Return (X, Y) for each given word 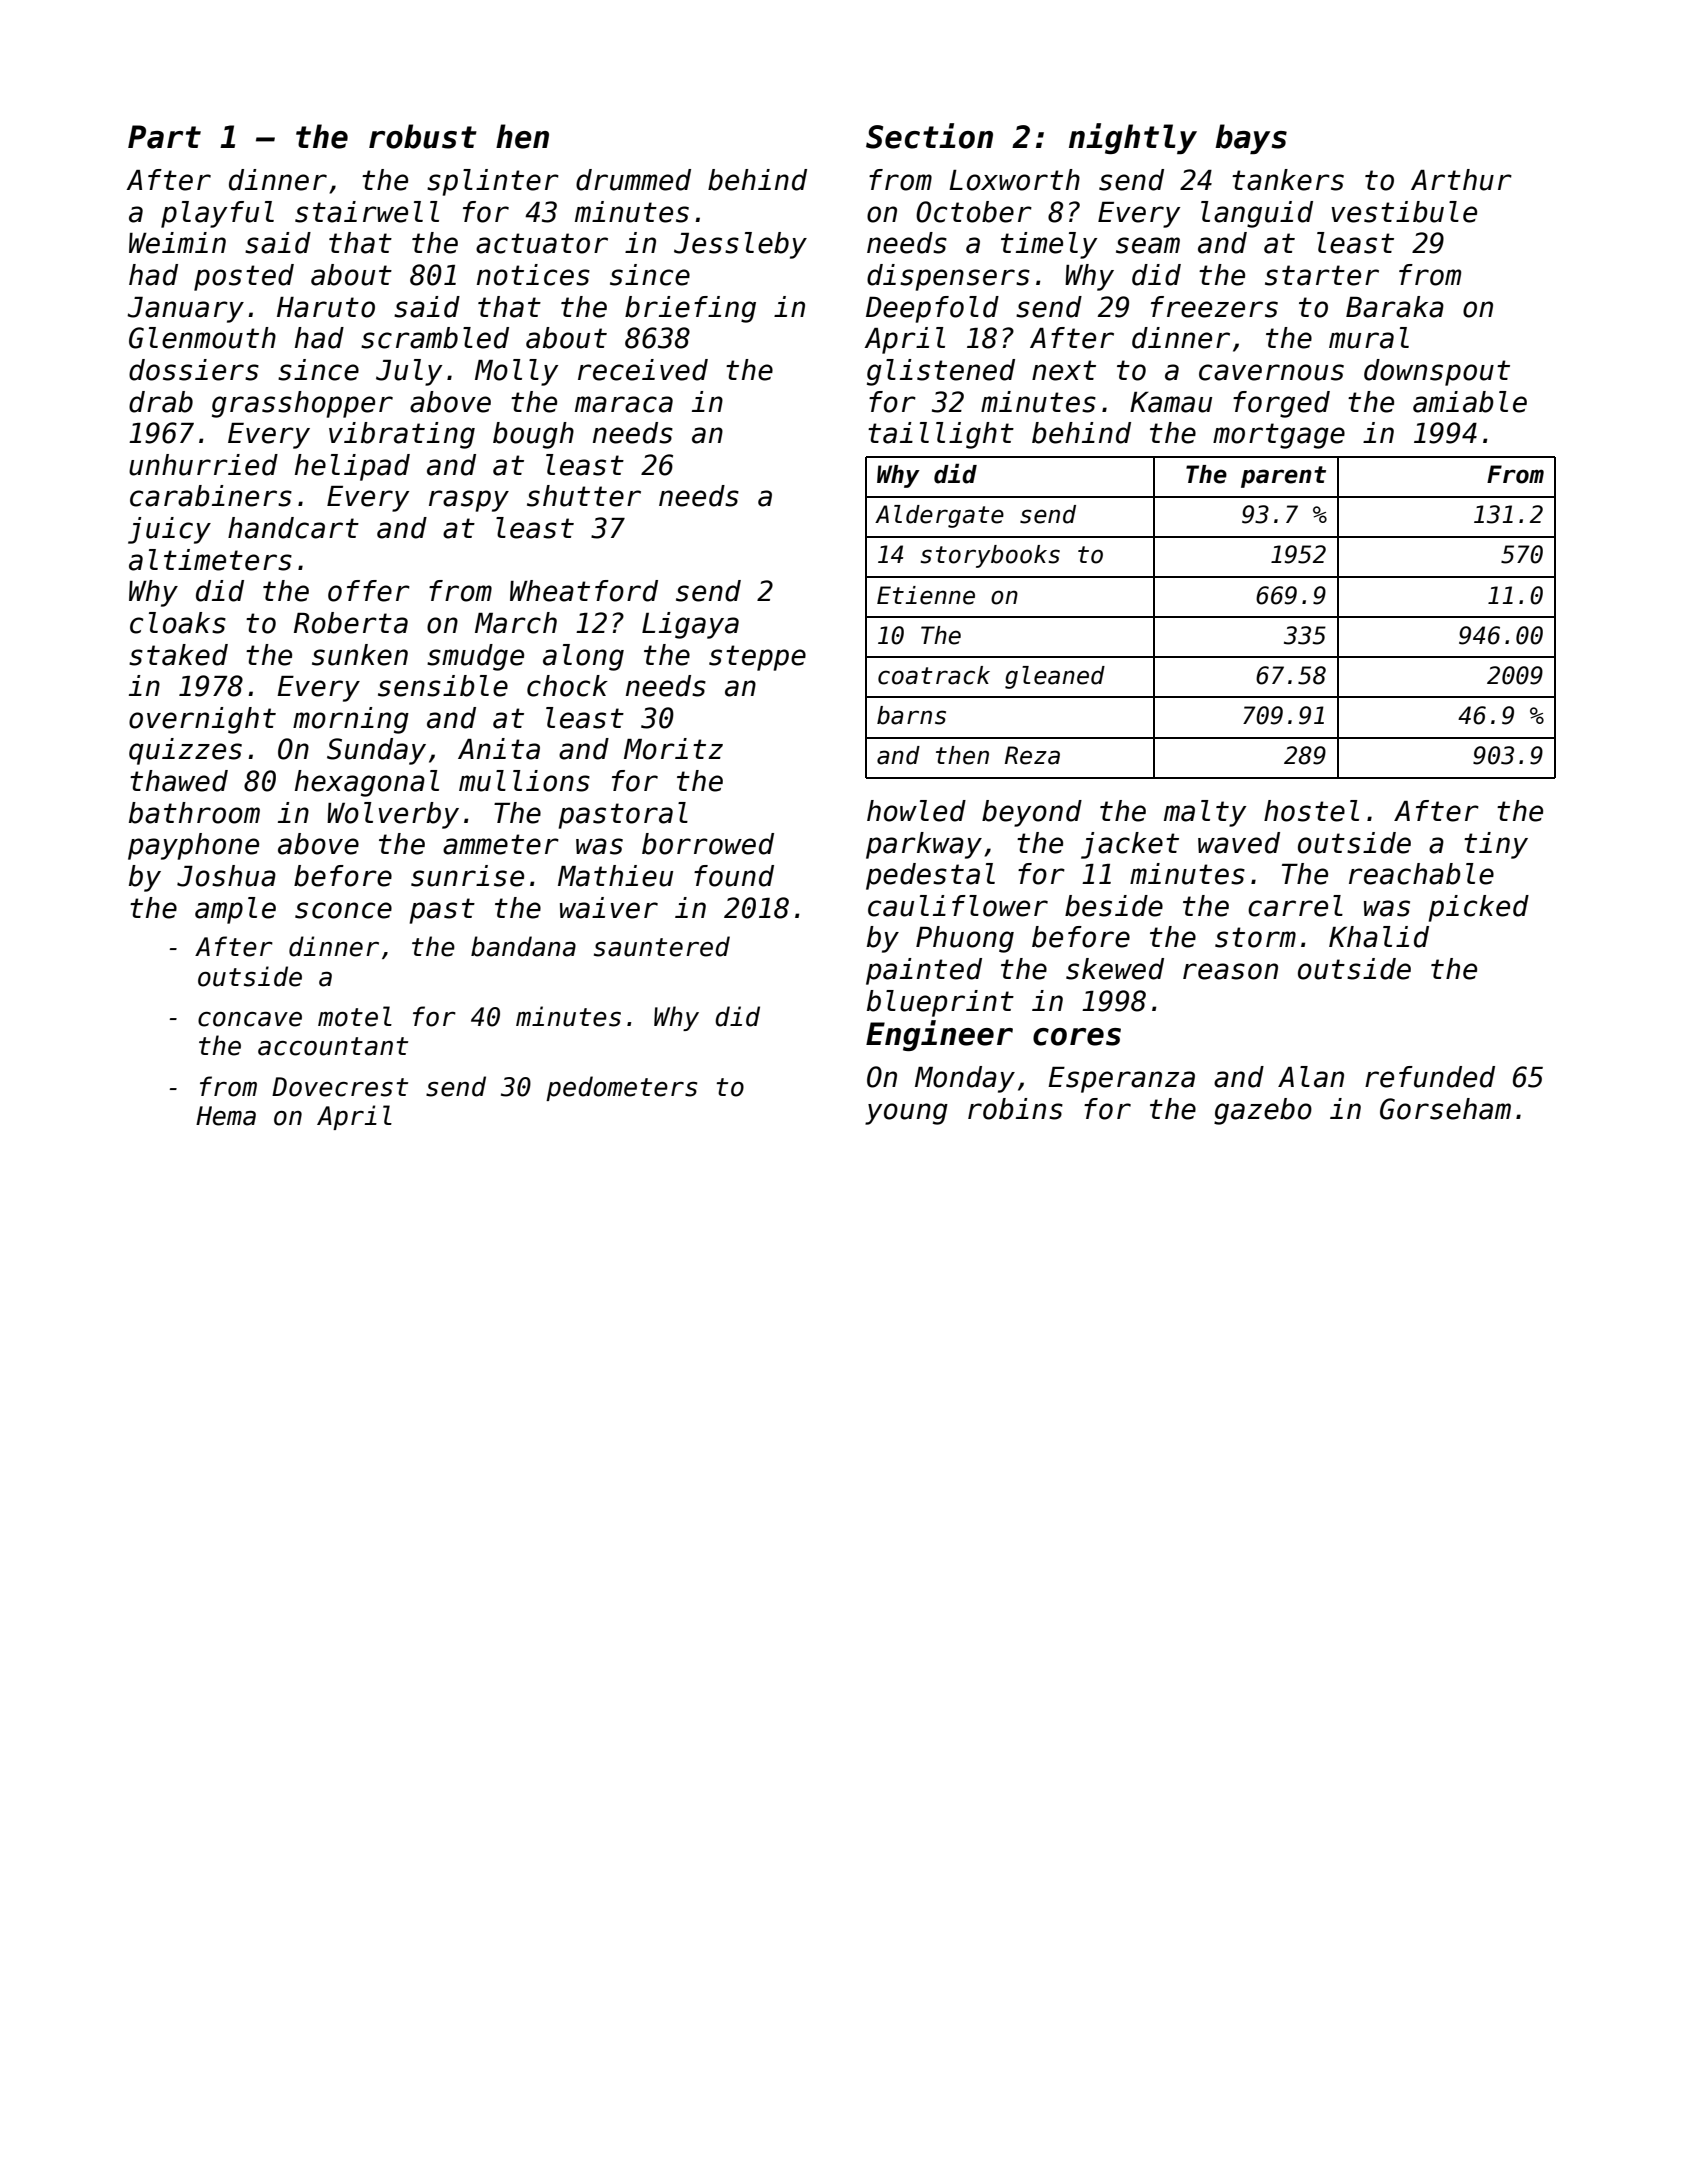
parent (1283, 477)
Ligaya (690, 625)
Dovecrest (340, 1087)
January (185, 310)
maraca (624, 404)
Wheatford (584, 591)
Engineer (939, 1035)
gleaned (1055, 677)
